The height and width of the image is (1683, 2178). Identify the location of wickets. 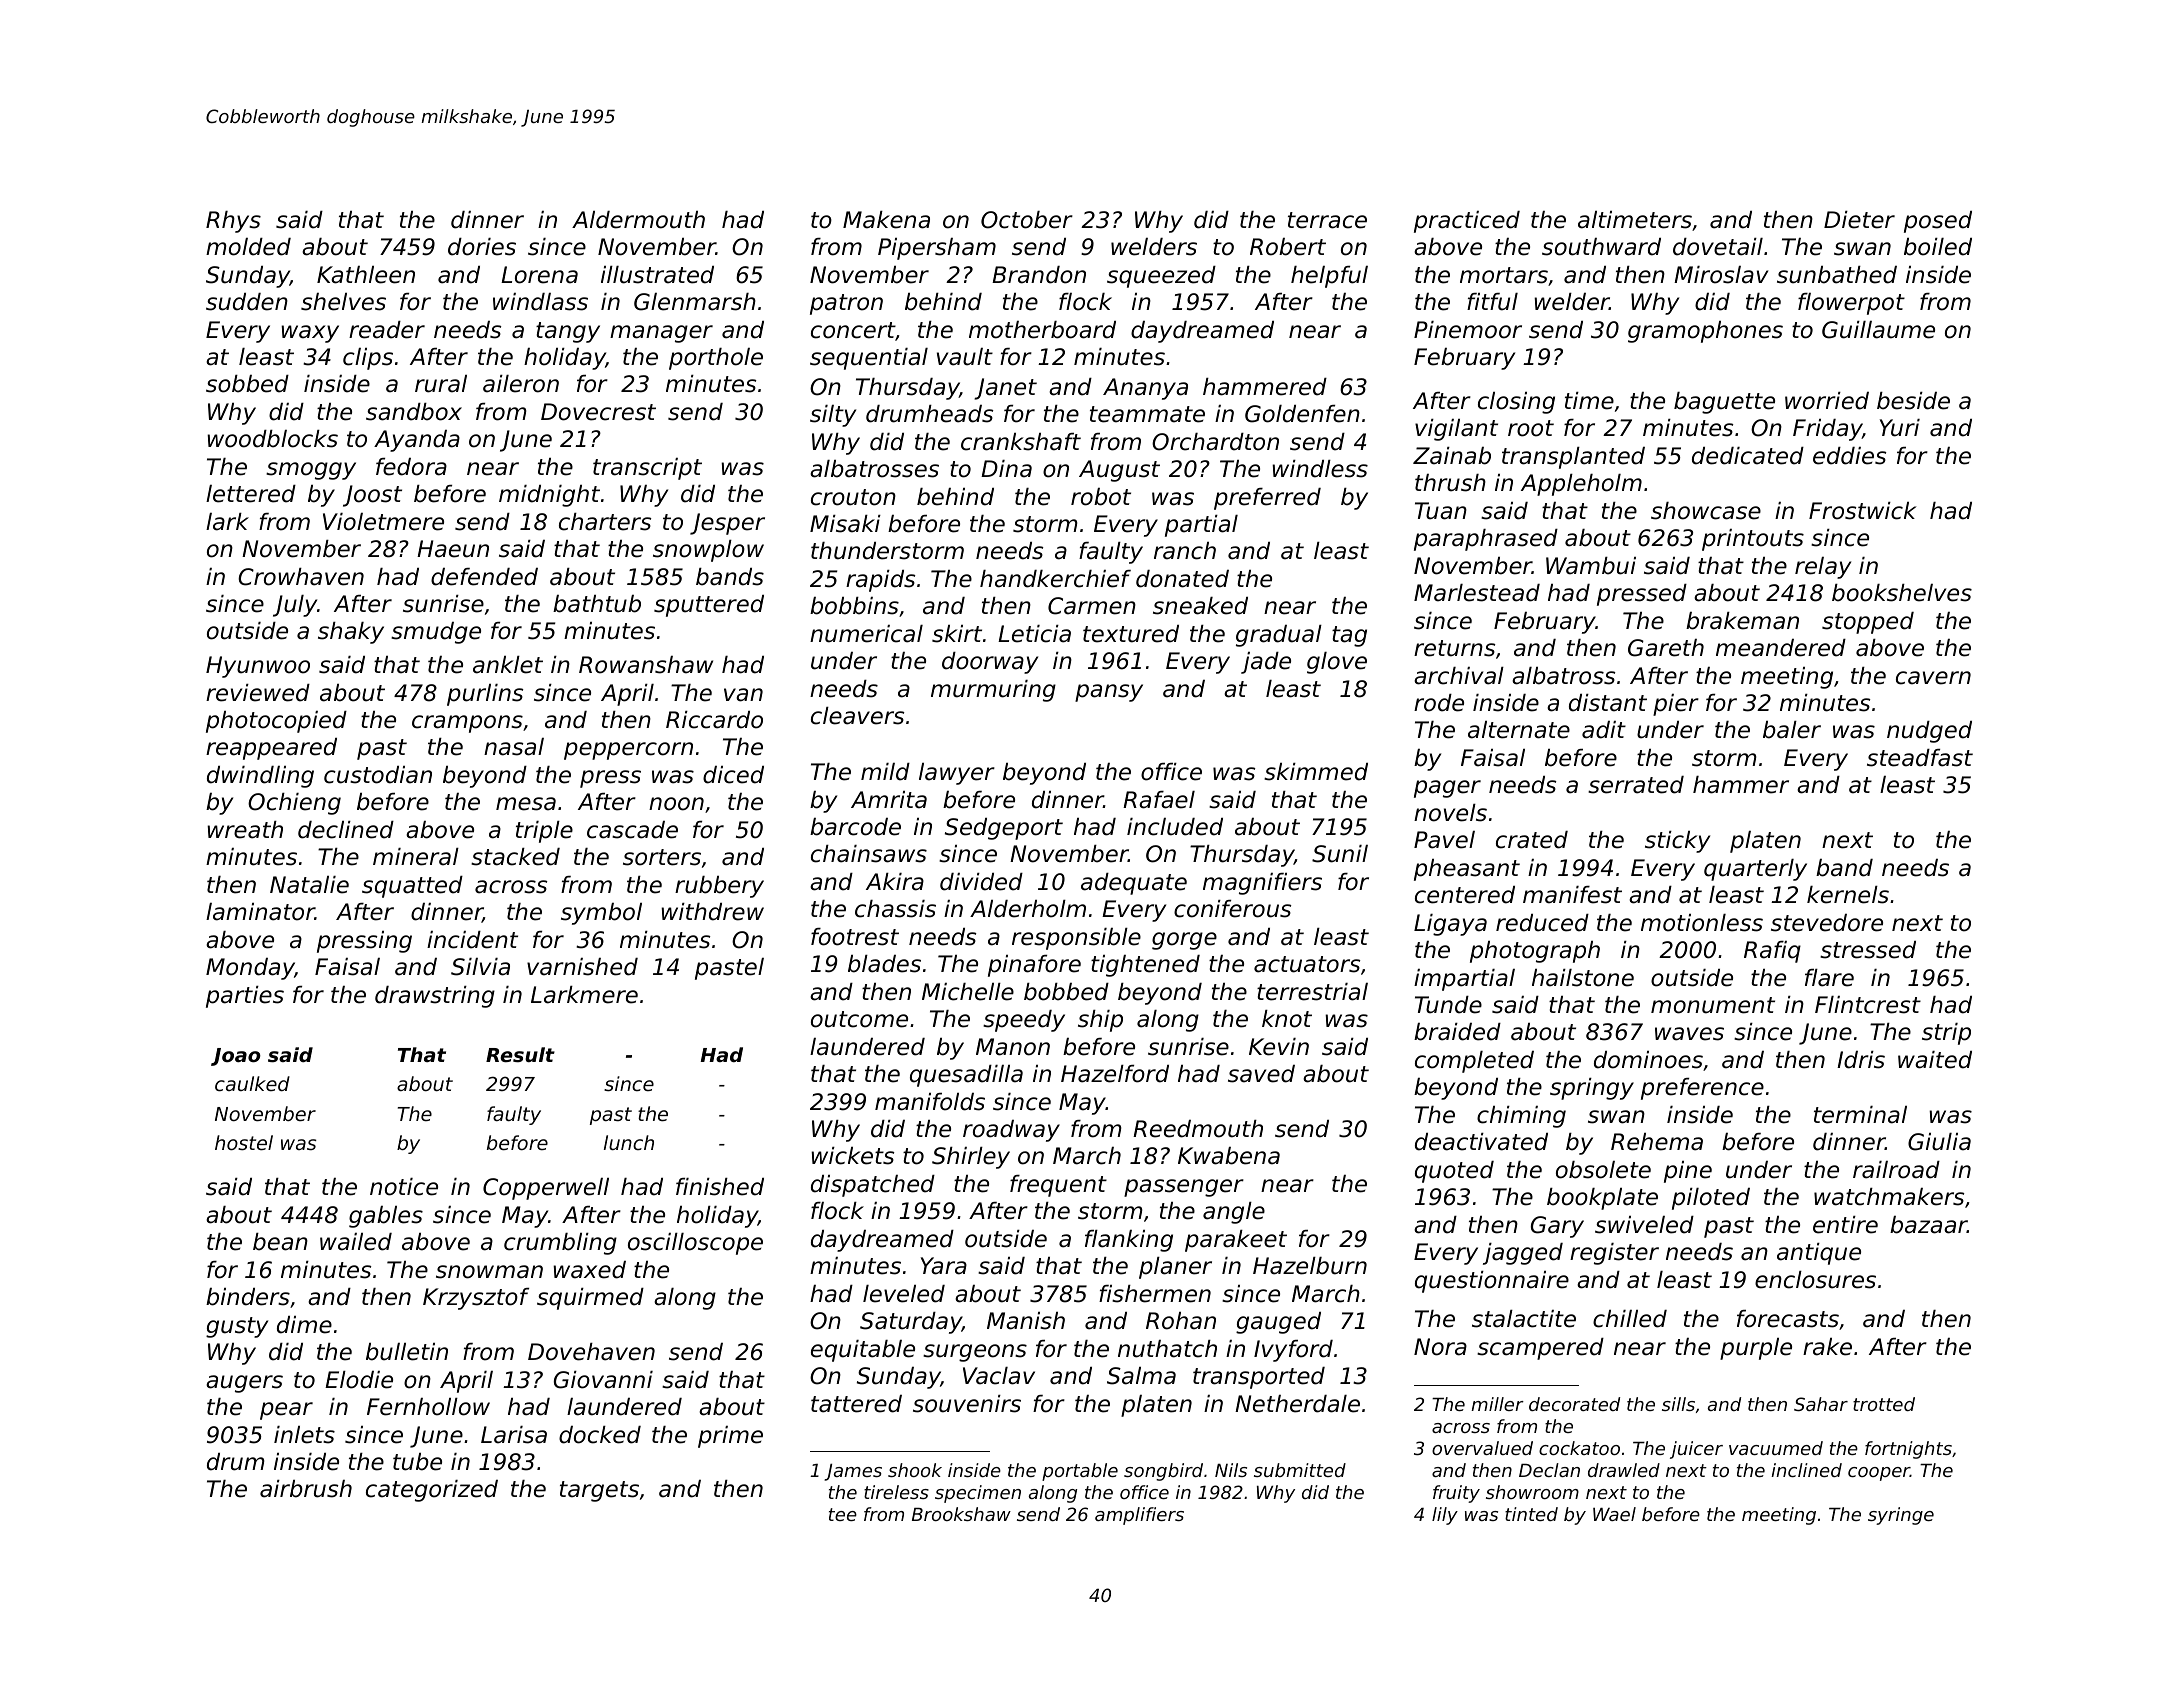
(852, 1156).
